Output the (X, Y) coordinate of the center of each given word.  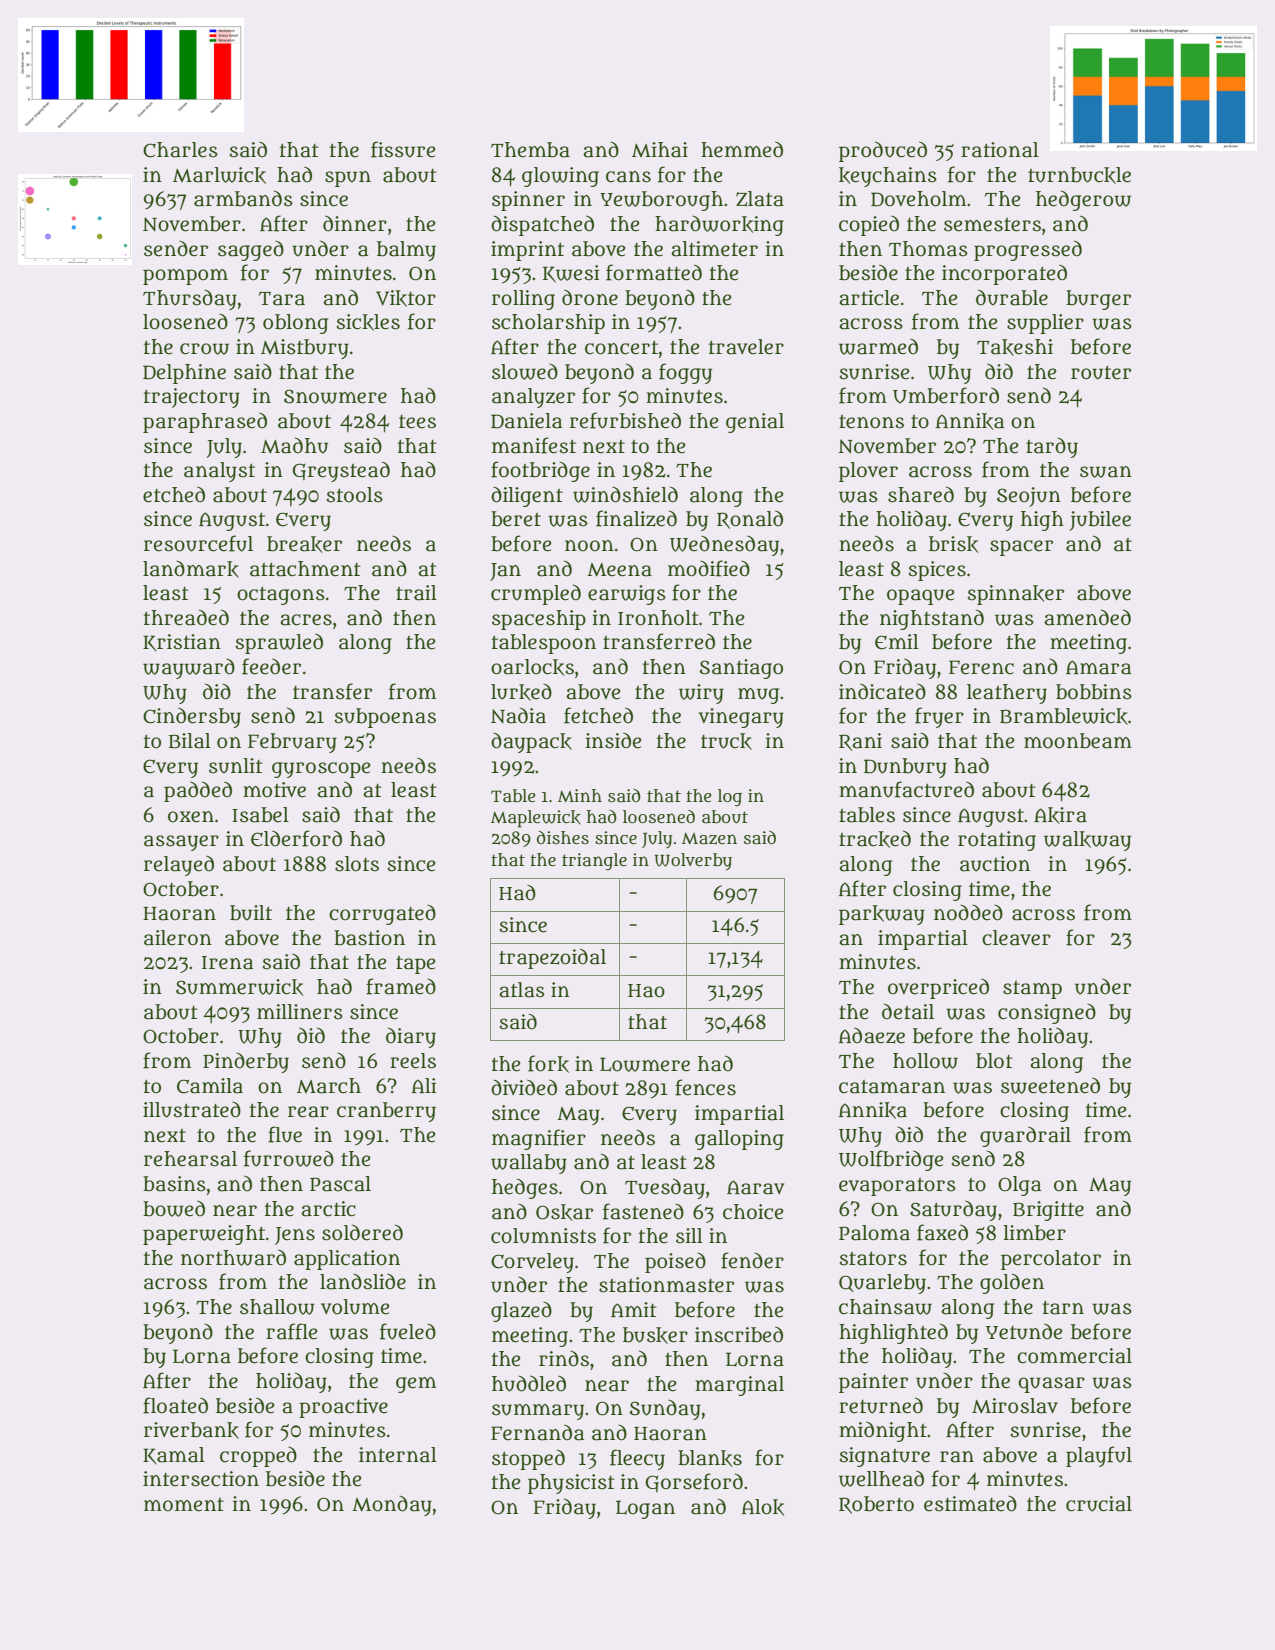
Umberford (946, 395)
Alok (763, 1507)
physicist (571, 1484)
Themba (530, 150)
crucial (1099, 1504)
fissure (403, 149)
